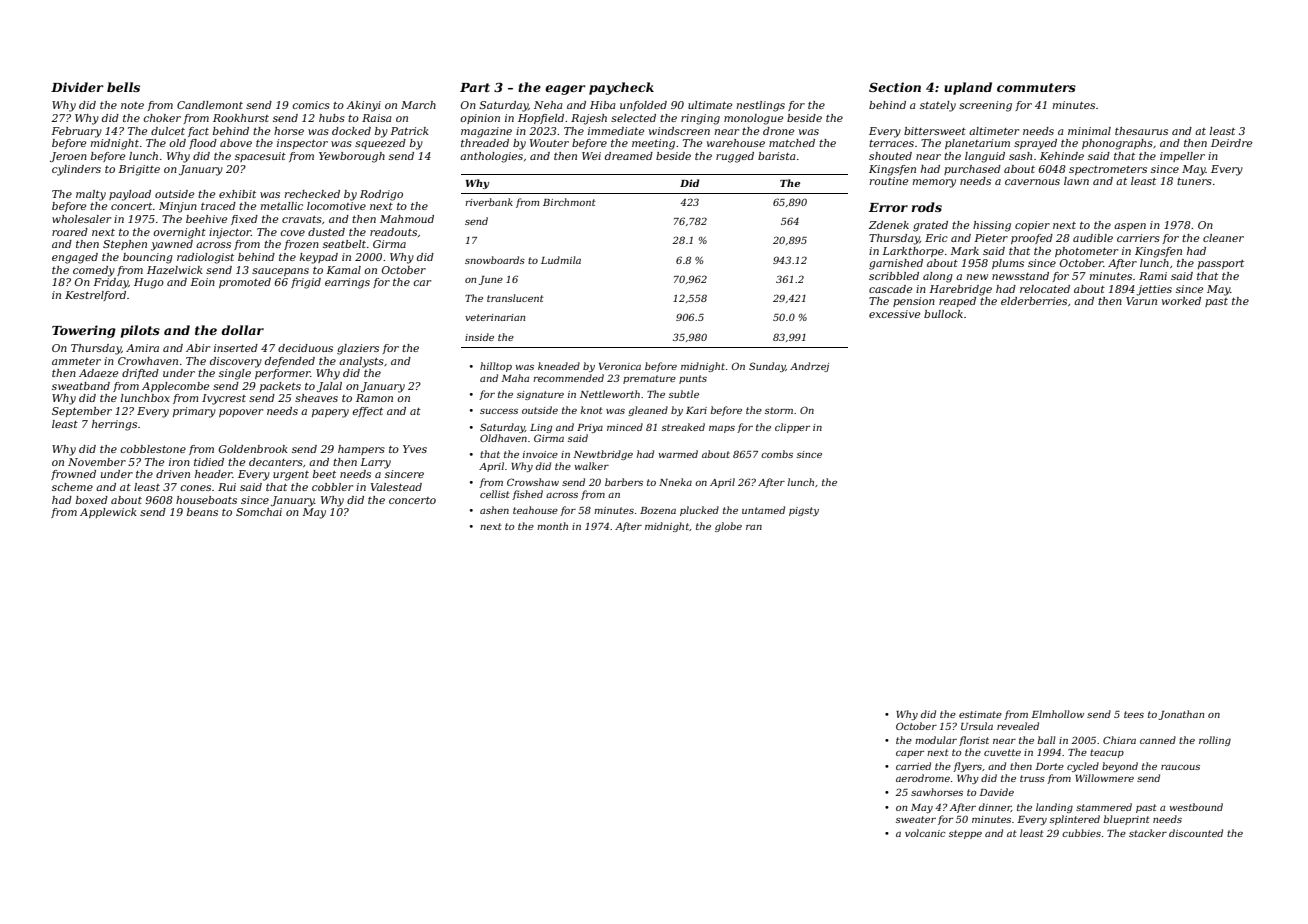 The image size is (1308, 924). I want to click on rechecked, so click(312, 194).
